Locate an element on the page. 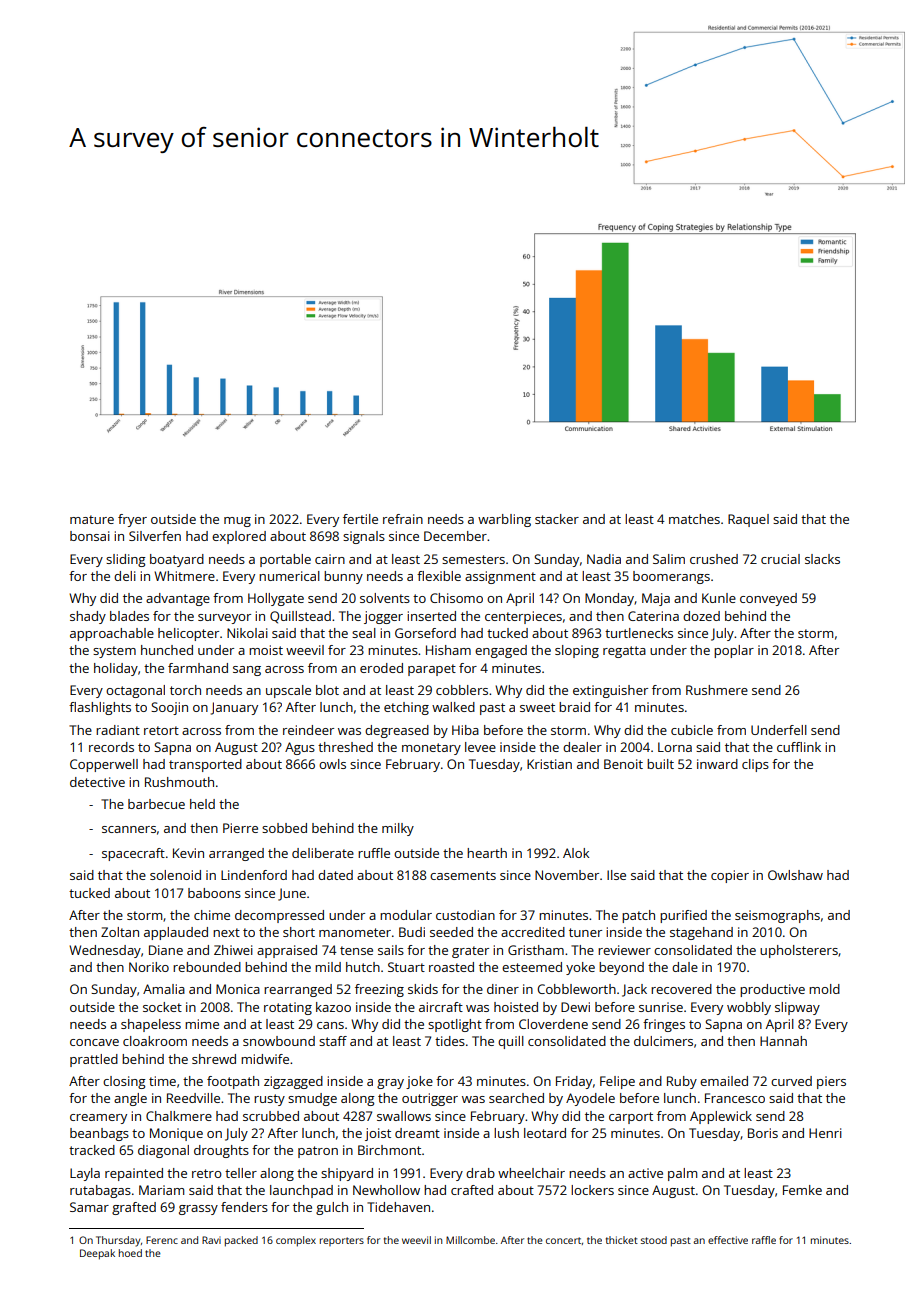 The image size is (924, 1308). hoed is located at coordinates (130, 1253).
